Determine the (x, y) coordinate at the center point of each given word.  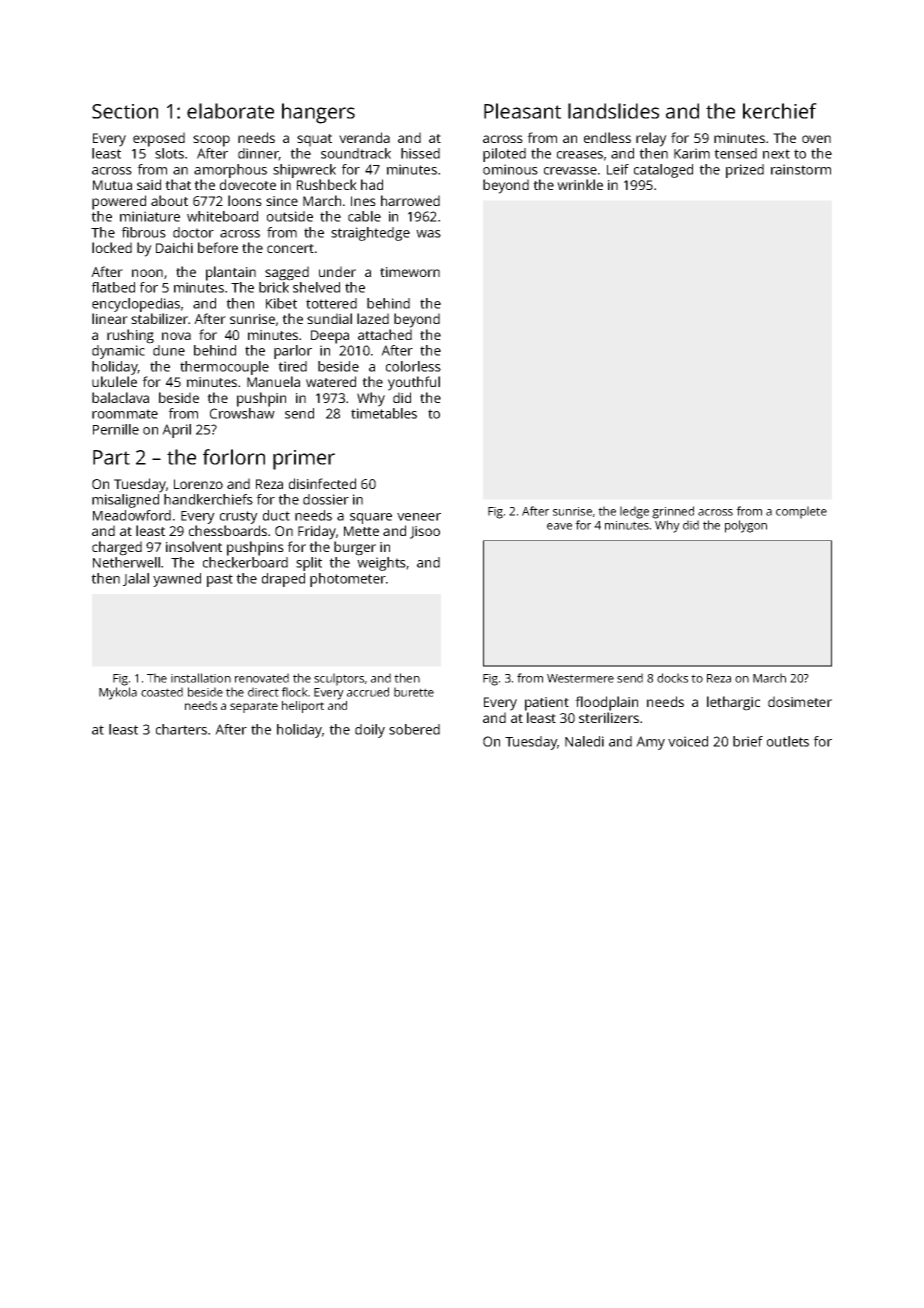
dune (169, 350)
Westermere (580, 678)
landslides (613, 111)
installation (201, 678)
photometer (348, 580)
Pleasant (522, 111)
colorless (413, 366)
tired (292, 366)
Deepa (330, 337)
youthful (414, 383)
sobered (414, 729)
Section (125, 111)
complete (801, 512)
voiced (688, 741)
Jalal (136, 579)
